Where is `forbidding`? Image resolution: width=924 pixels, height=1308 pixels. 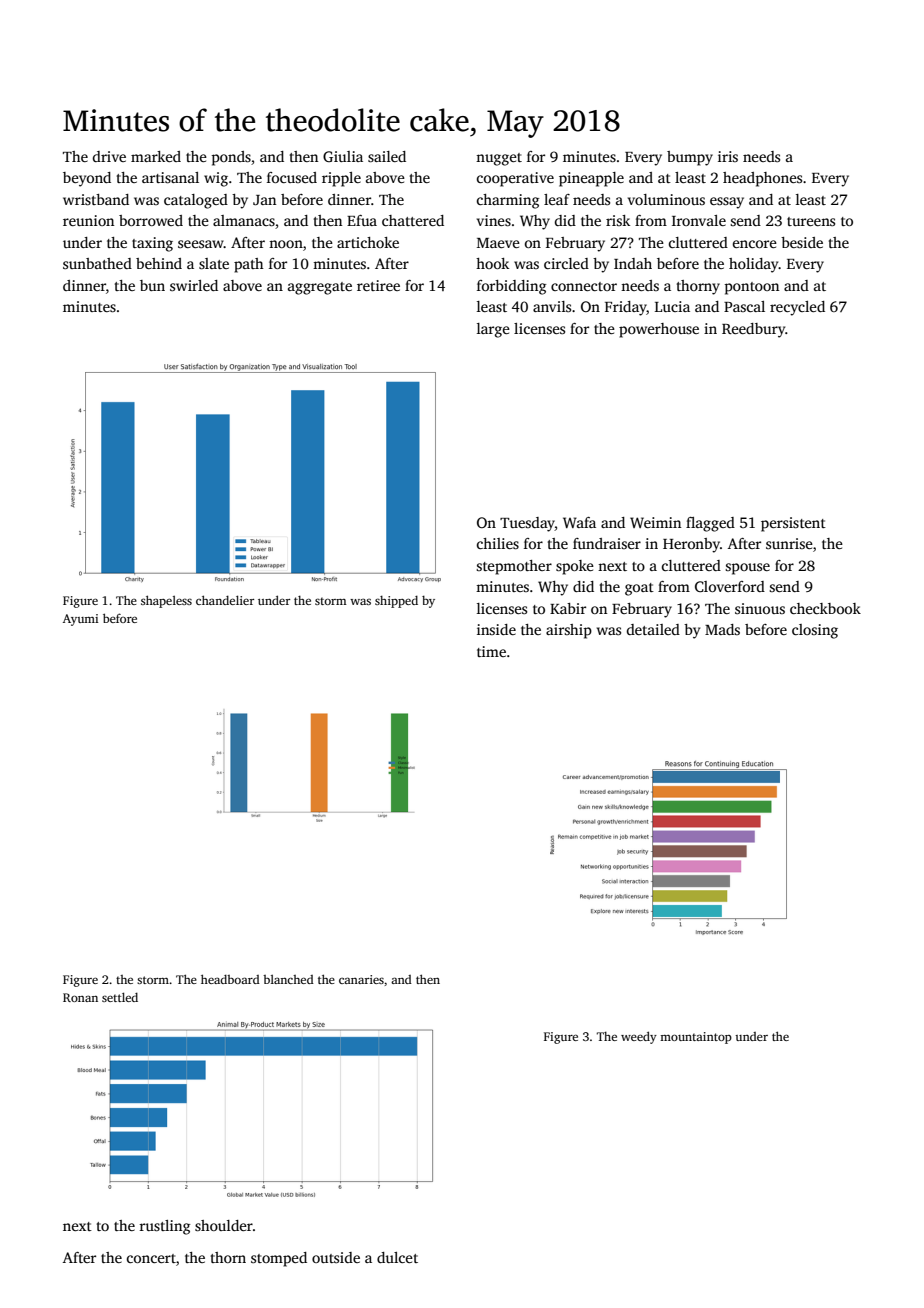
forbidding is located at coordinates (511, 287).
